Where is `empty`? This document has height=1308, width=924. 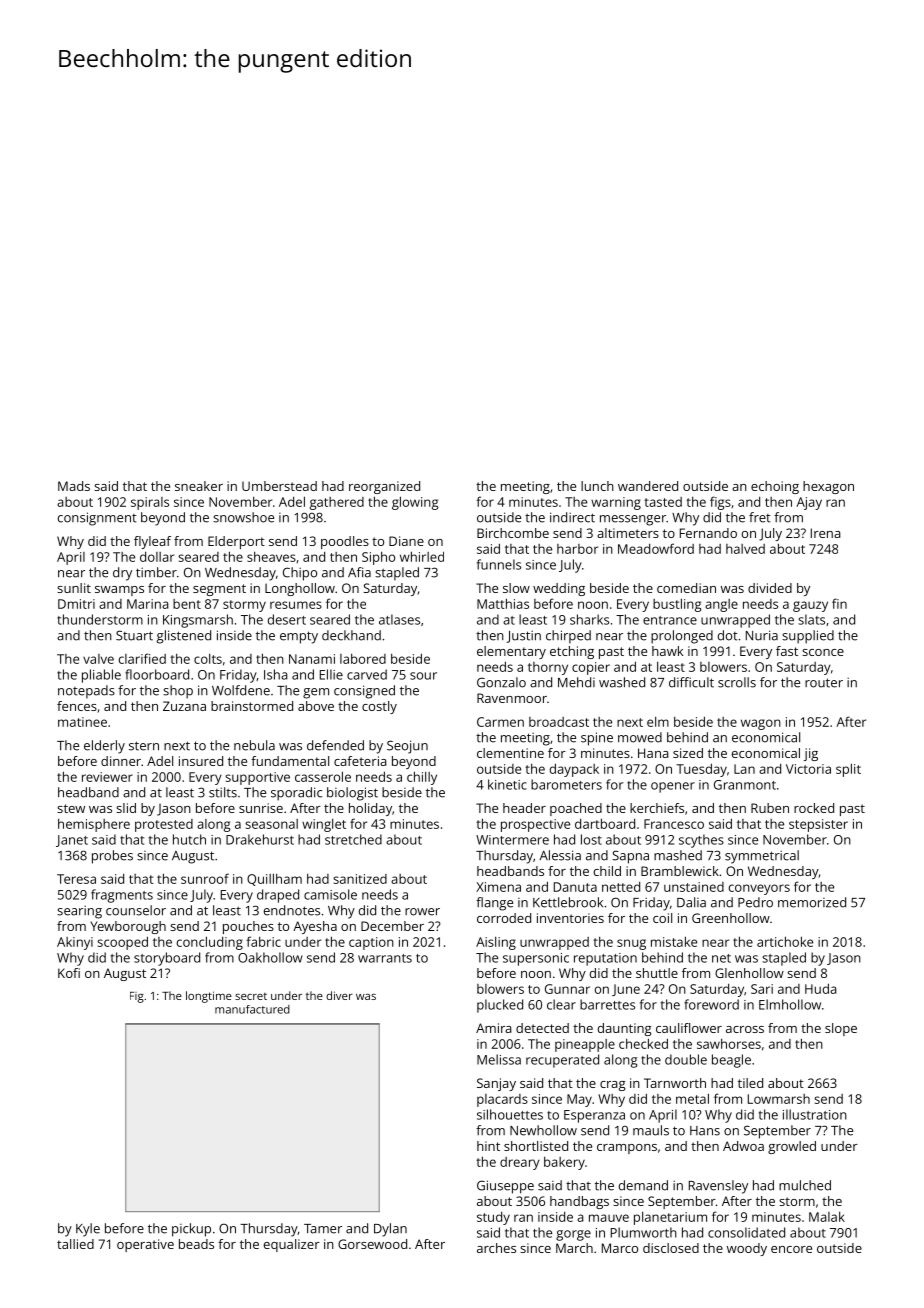 empty is located at coordinates (299, 637).
